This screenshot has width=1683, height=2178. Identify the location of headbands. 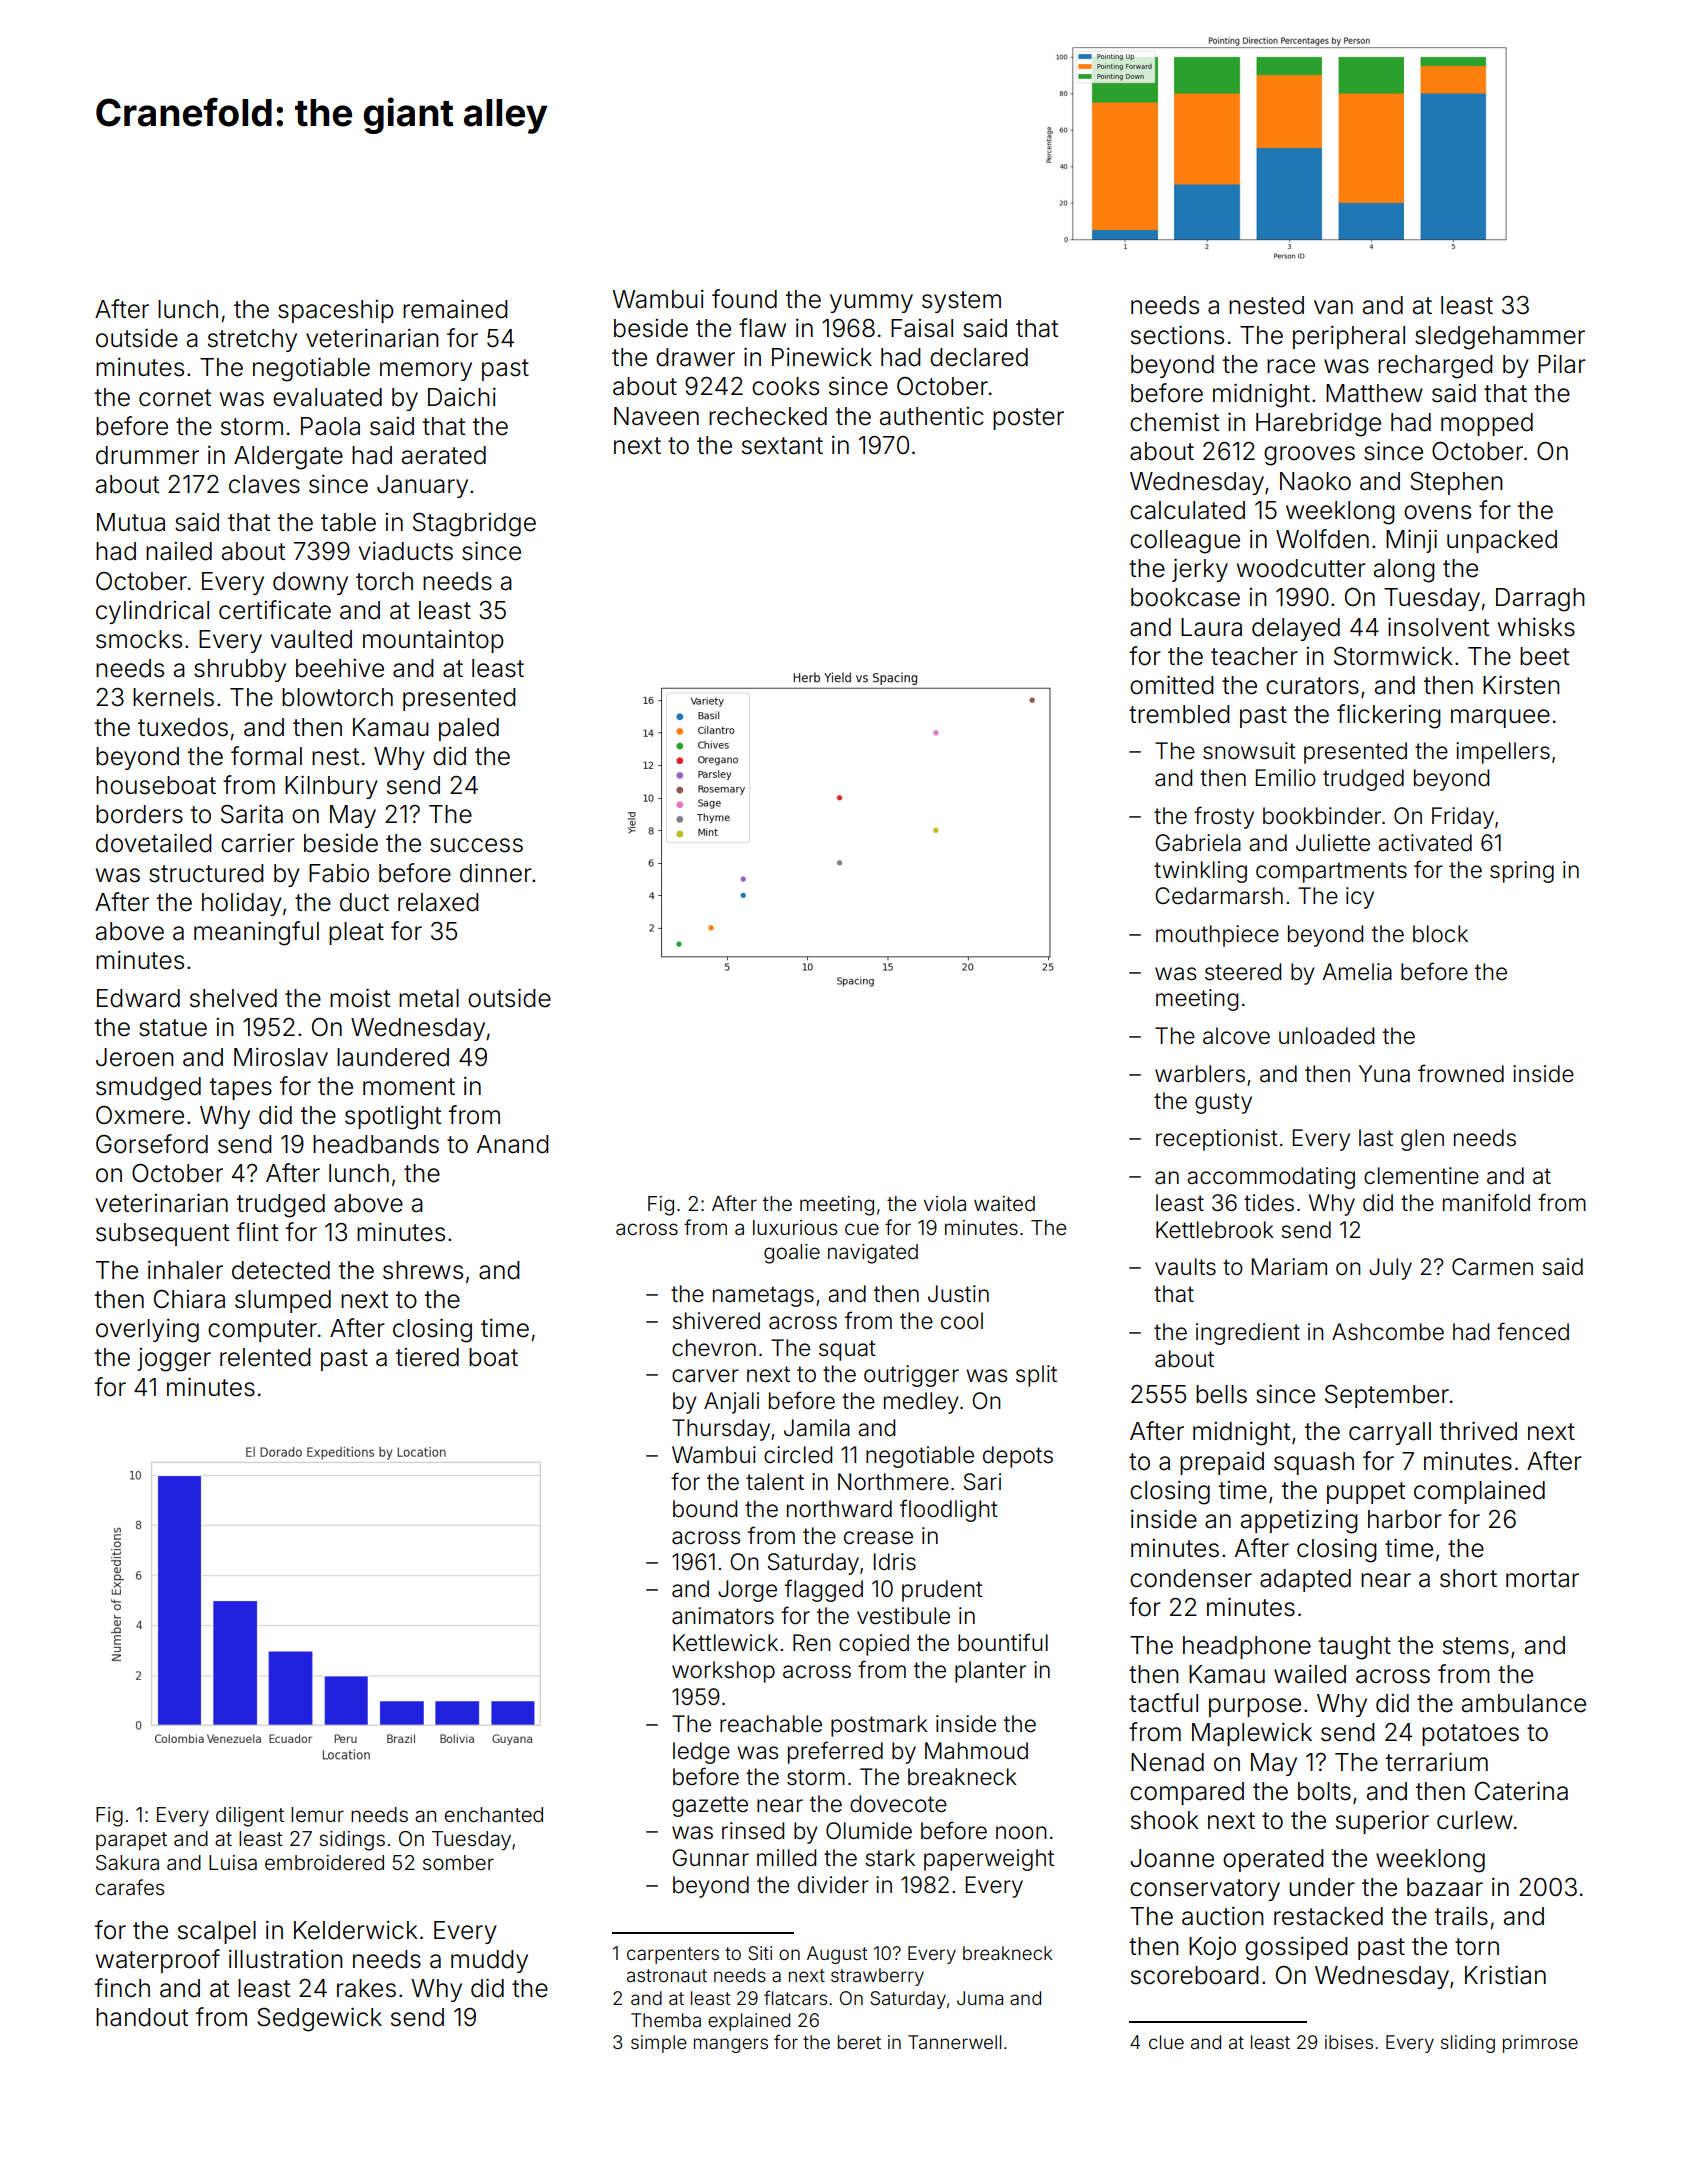
(376, 1144).
